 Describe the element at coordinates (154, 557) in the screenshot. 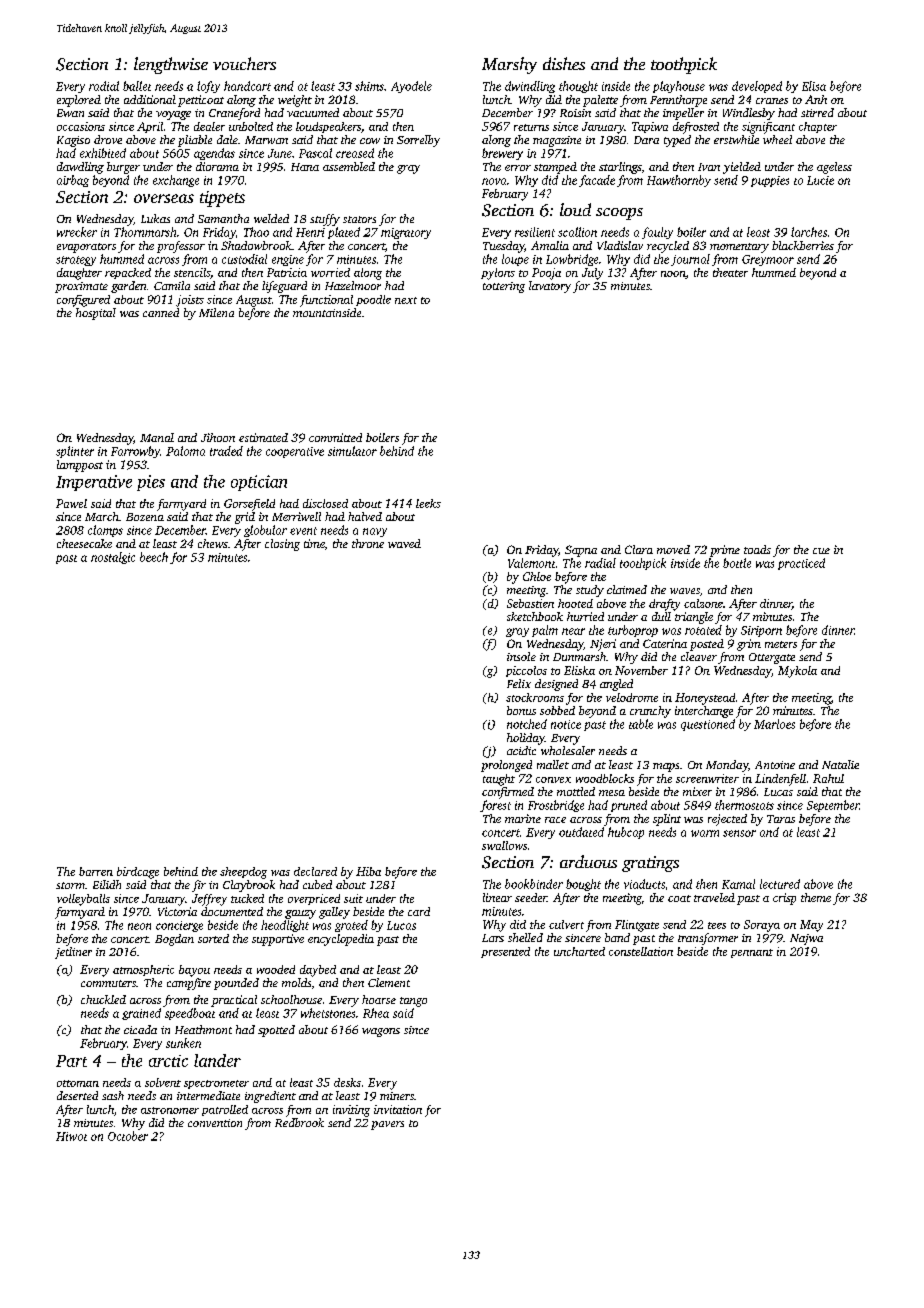

I see `beech` at that location.
